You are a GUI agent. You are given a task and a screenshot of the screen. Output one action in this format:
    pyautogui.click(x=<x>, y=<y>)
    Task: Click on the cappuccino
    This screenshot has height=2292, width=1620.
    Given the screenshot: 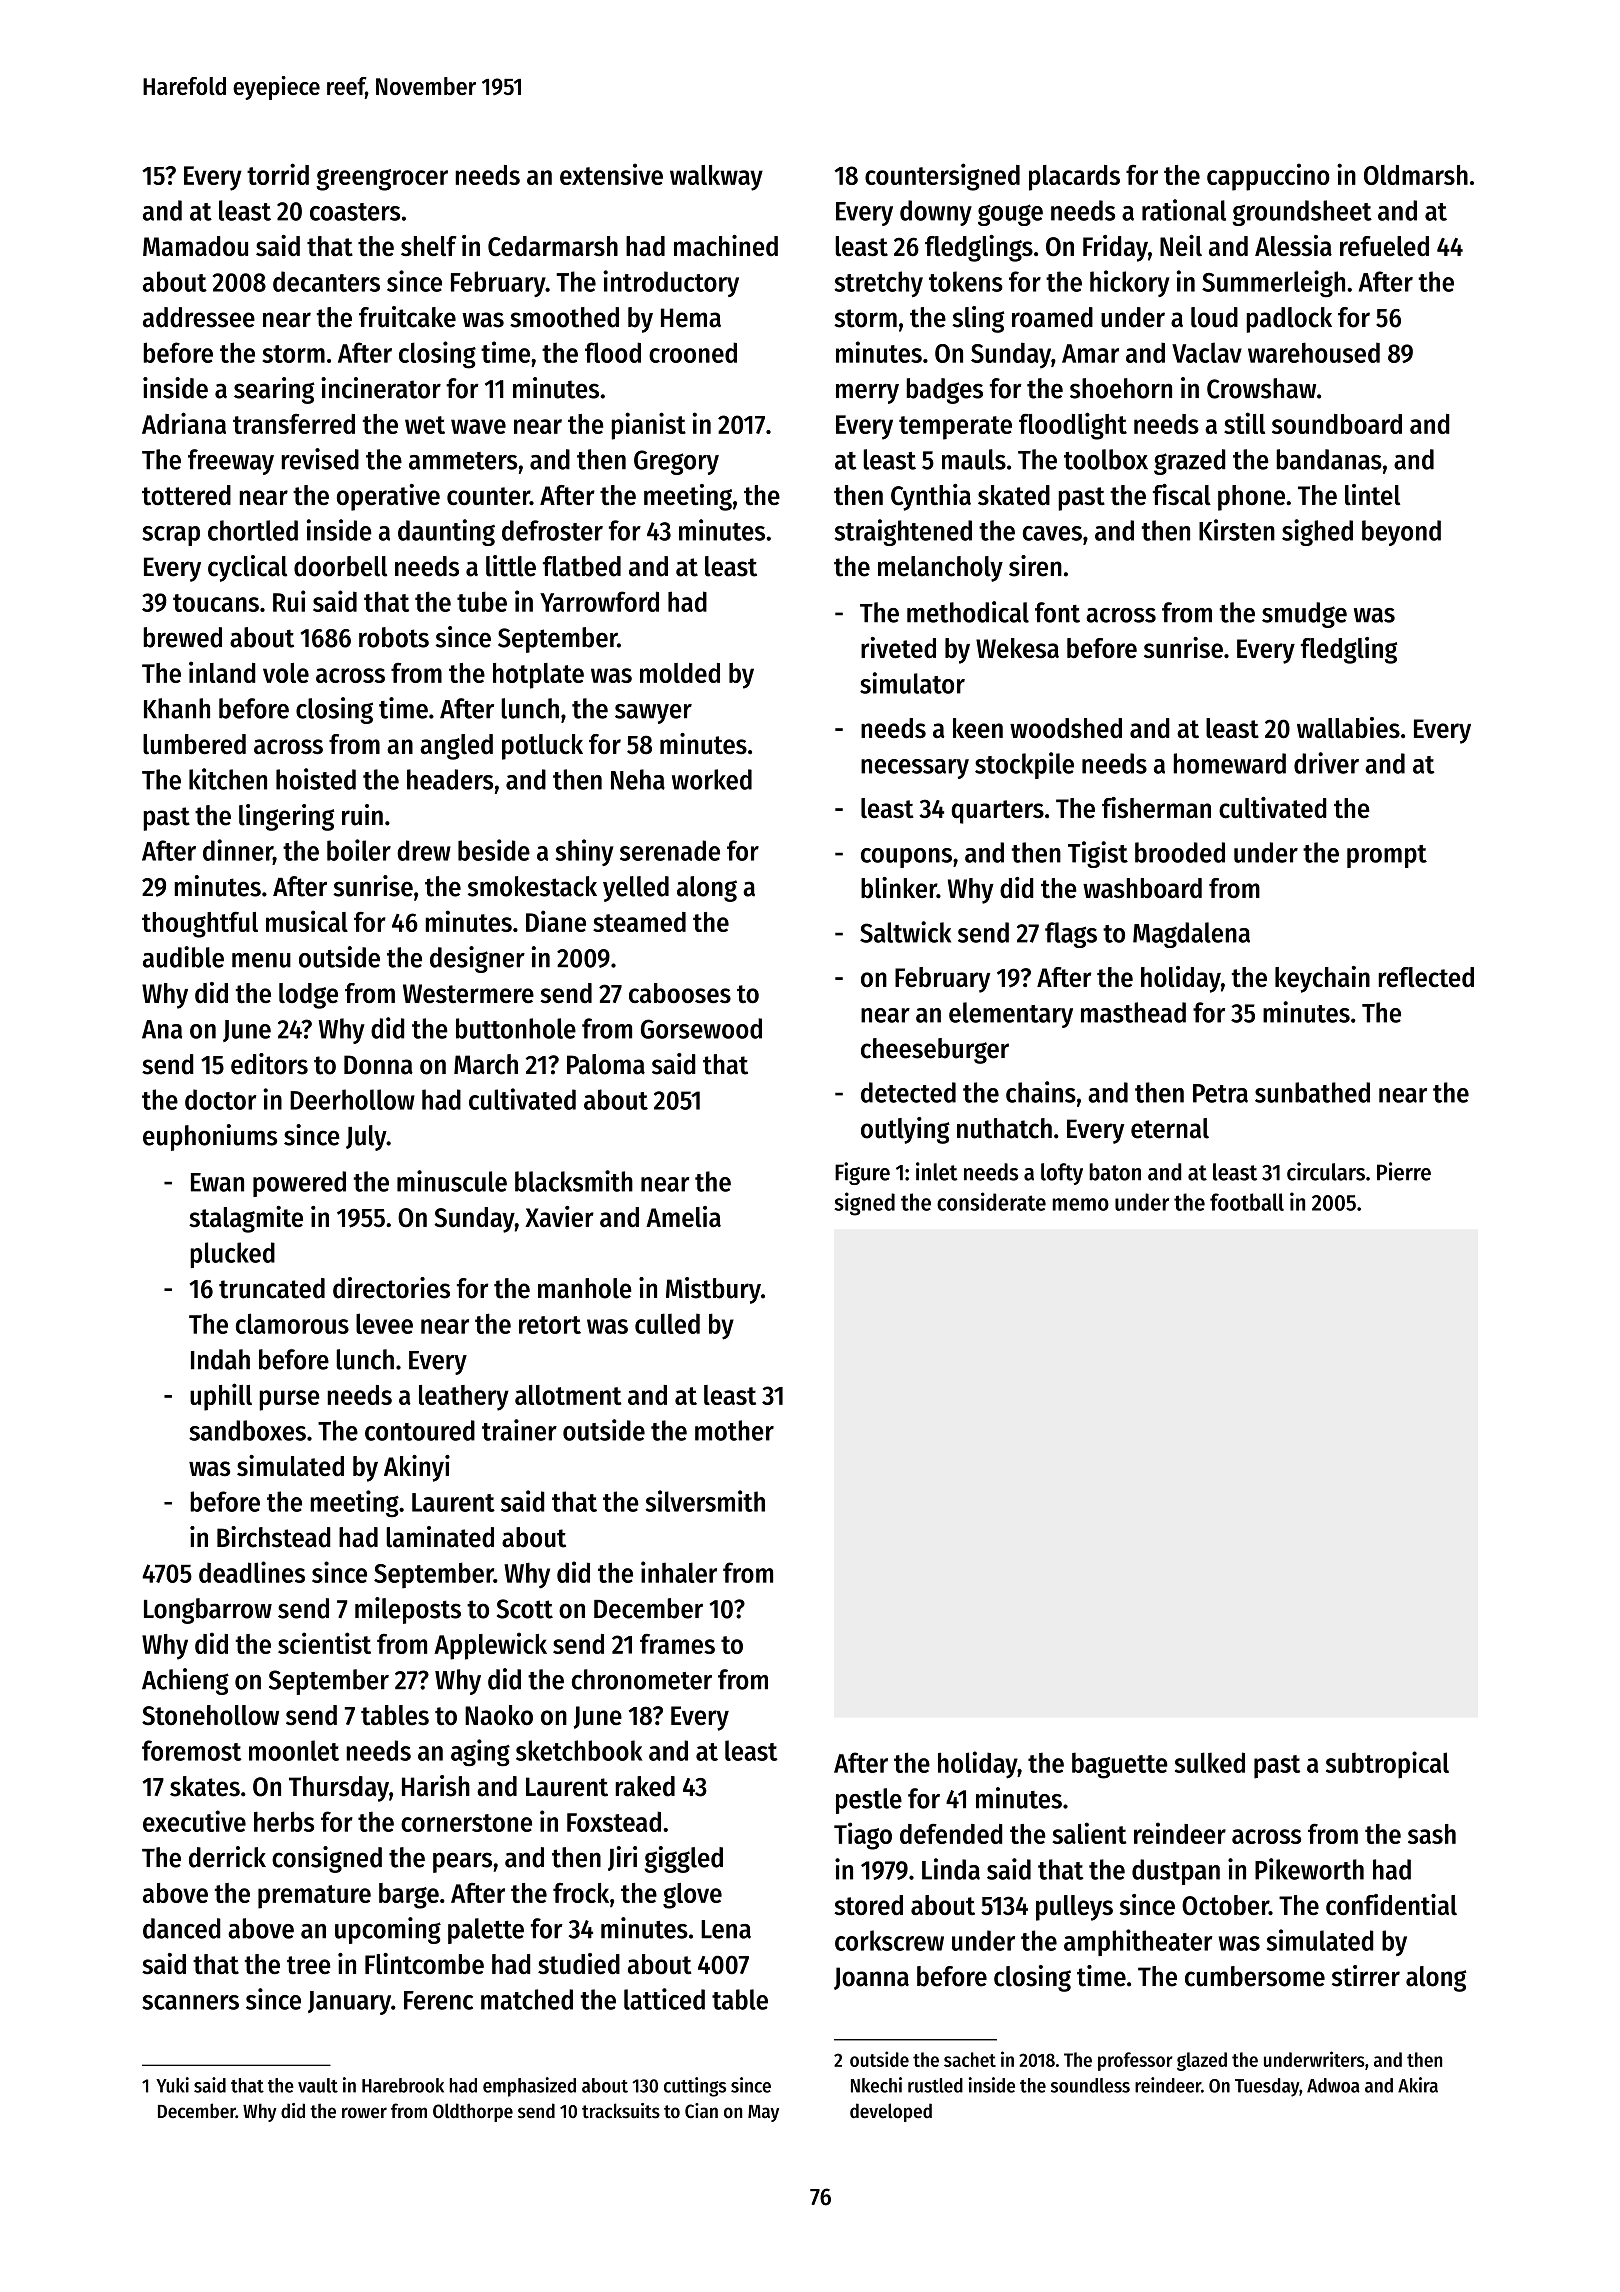 What is the action you would take?
    pyautogui.click(x=1268, y=177)
